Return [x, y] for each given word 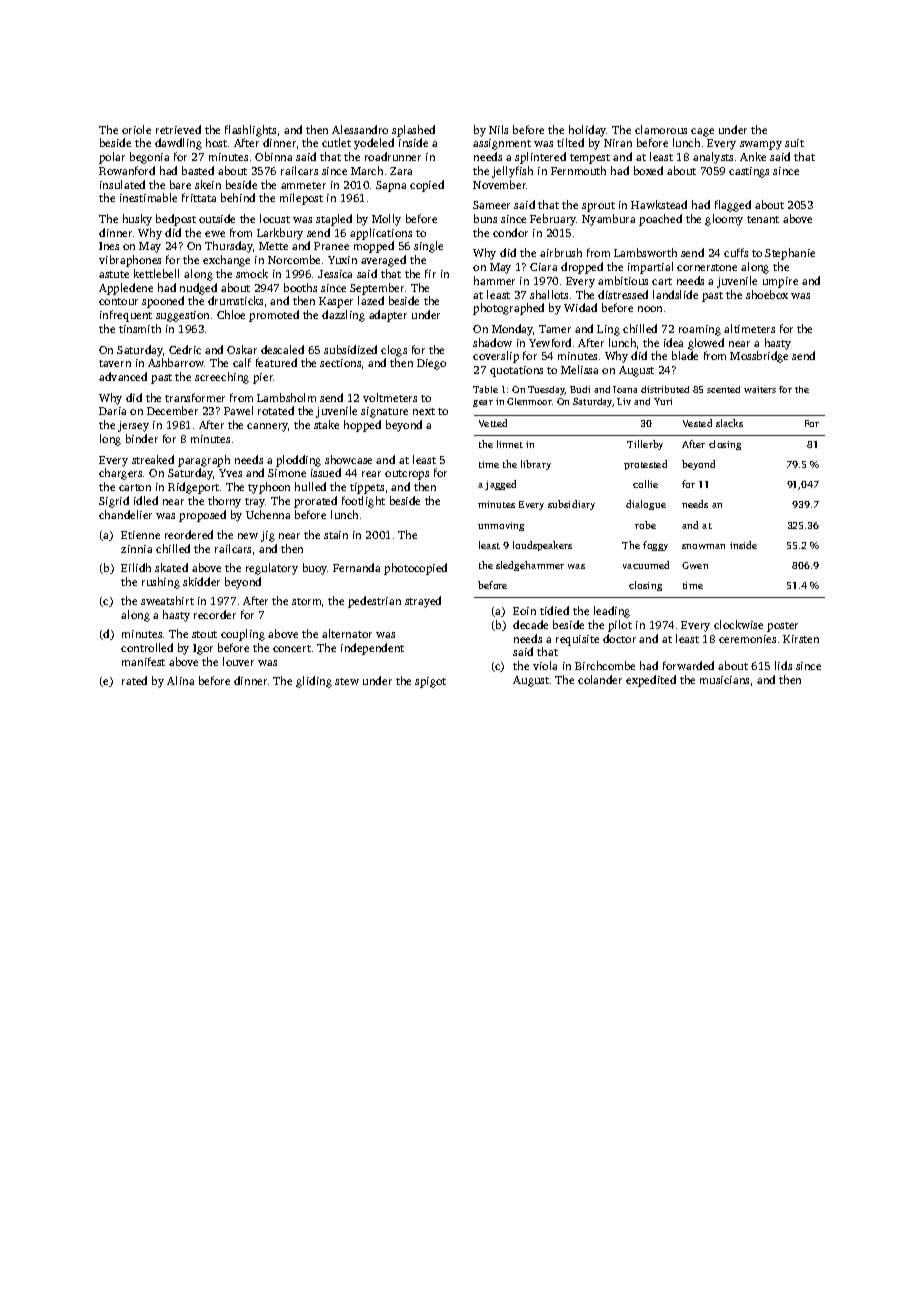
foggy [655, 546]
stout [204, 634]
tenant [763, 219]
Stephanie [790, 254]
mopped [374, 247]
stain [336, 535]
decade [530, 624]
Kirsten [801, 639]
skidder [201, 581]
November [500, 184]
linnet [510, 444]
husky [137, 220]
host [216, 142]
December [172, 410]
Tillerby [645, 445]
